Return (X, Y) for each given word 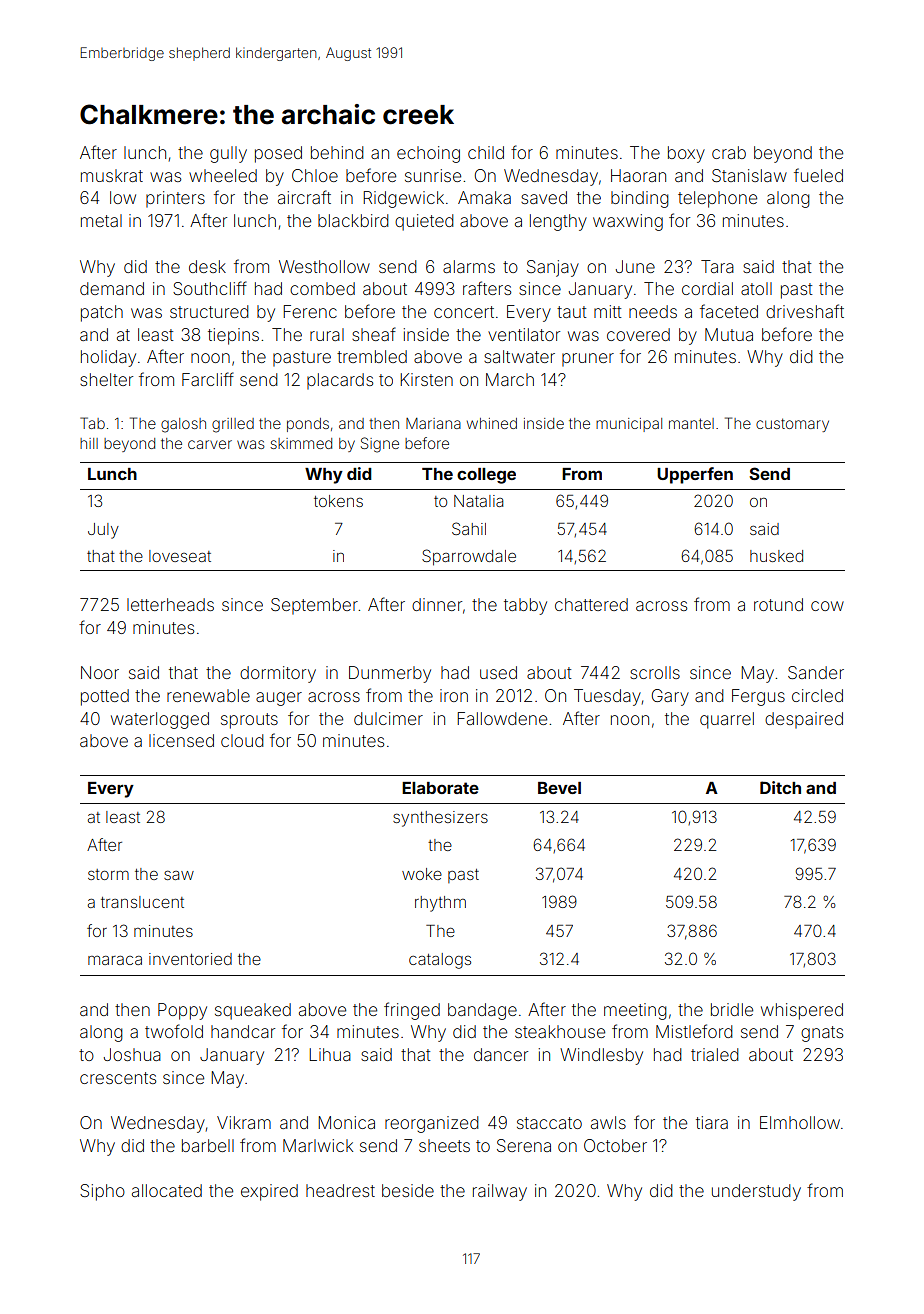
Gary (670, 697)
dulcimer (388, 718)
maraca (115, 960)
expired (269, 1192)
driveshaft (805, 311)
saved (544, 197)
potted (105, 697)
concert (464, 312)
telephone (717, 199)
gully (228, 154)
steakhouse (560, 1031)
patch (102, 313)
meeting (635, 1011)
